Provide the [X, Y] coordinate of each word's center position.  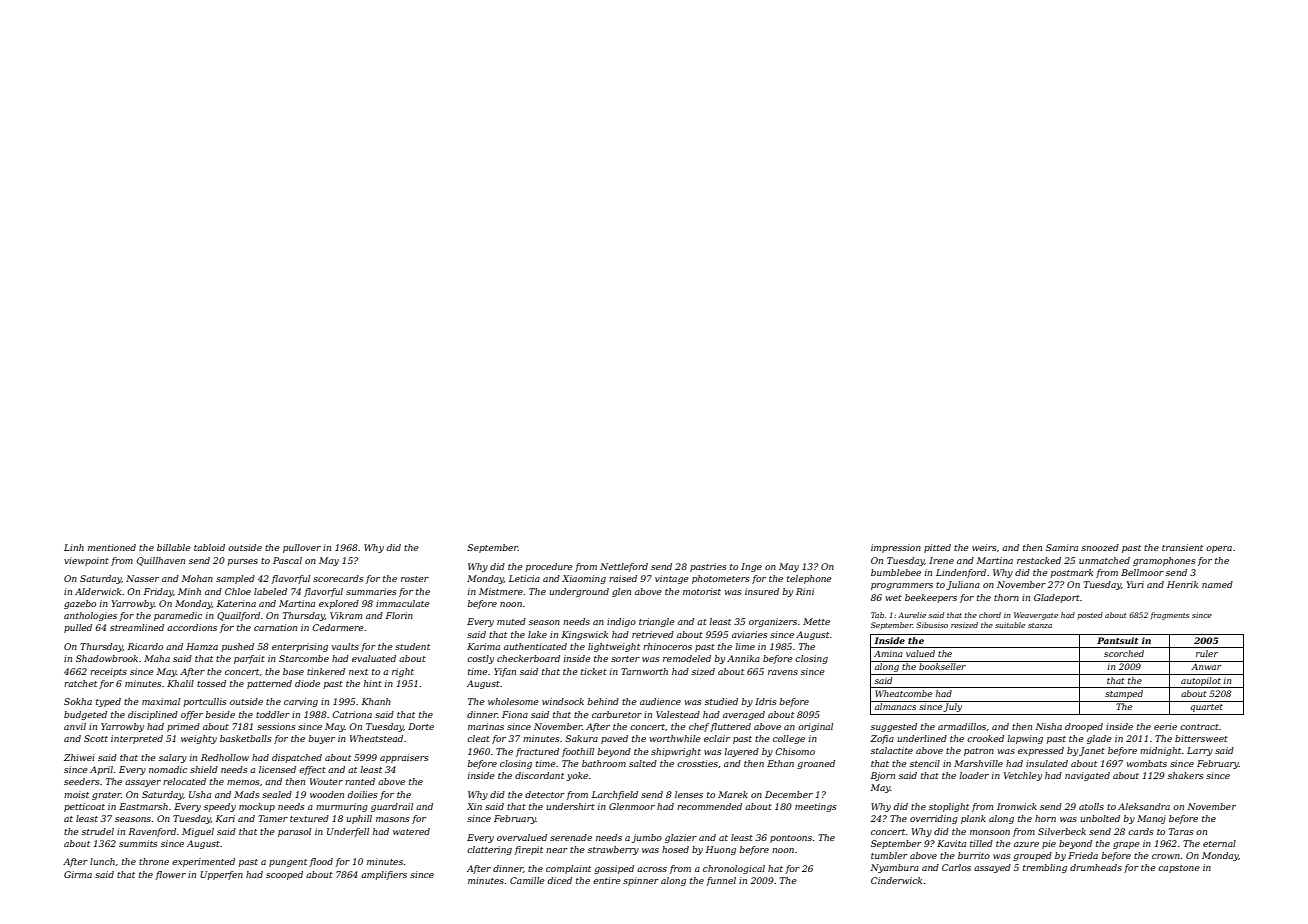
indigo [621, 622]
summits [138, 843]
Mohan [197, 578]
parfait [249, 659]
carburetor [617, 714]
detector [545, 794]
